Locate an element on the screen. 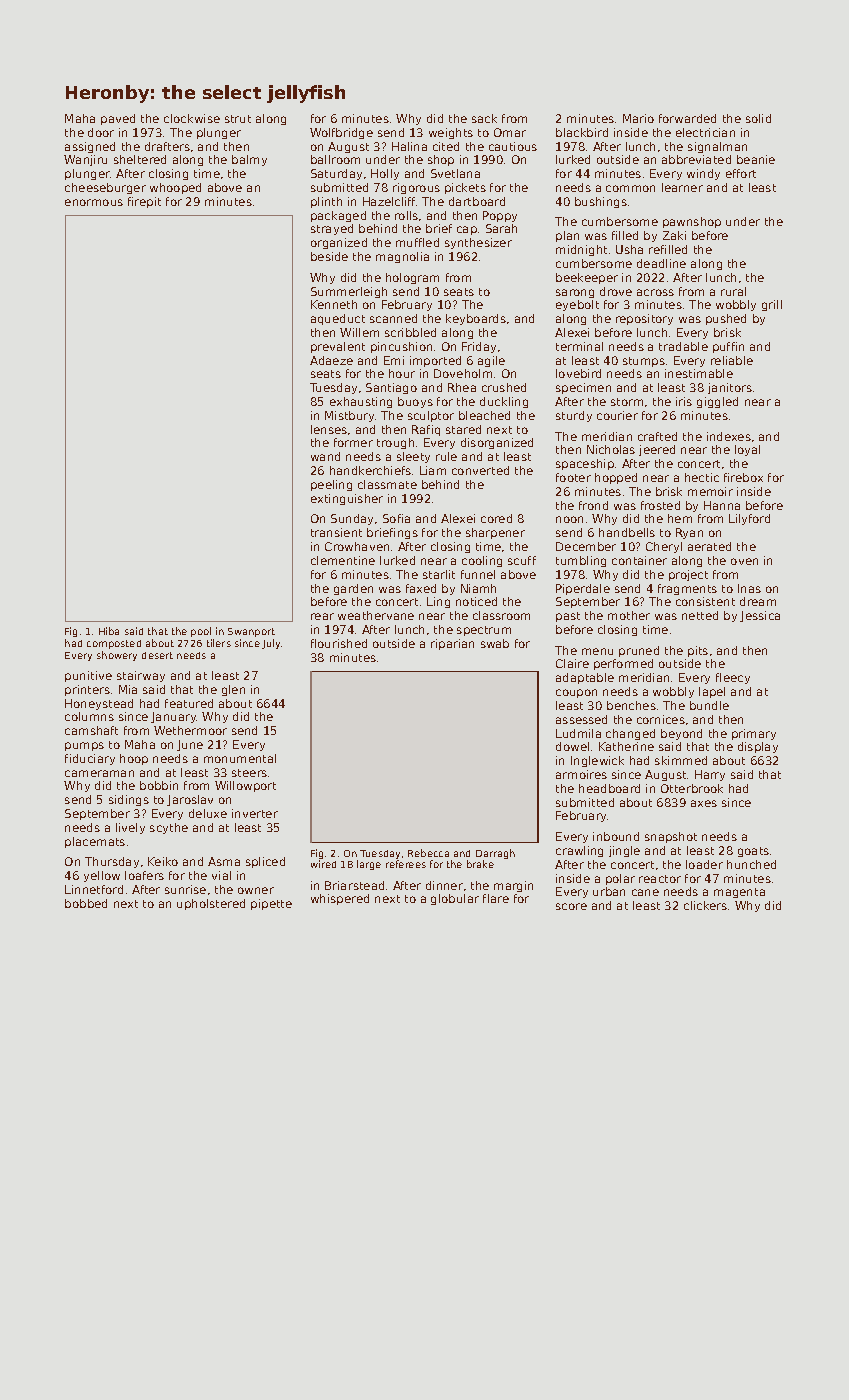 This screenshot has height=1400, width=849. bobbed is located at coordinates (86, 903).
